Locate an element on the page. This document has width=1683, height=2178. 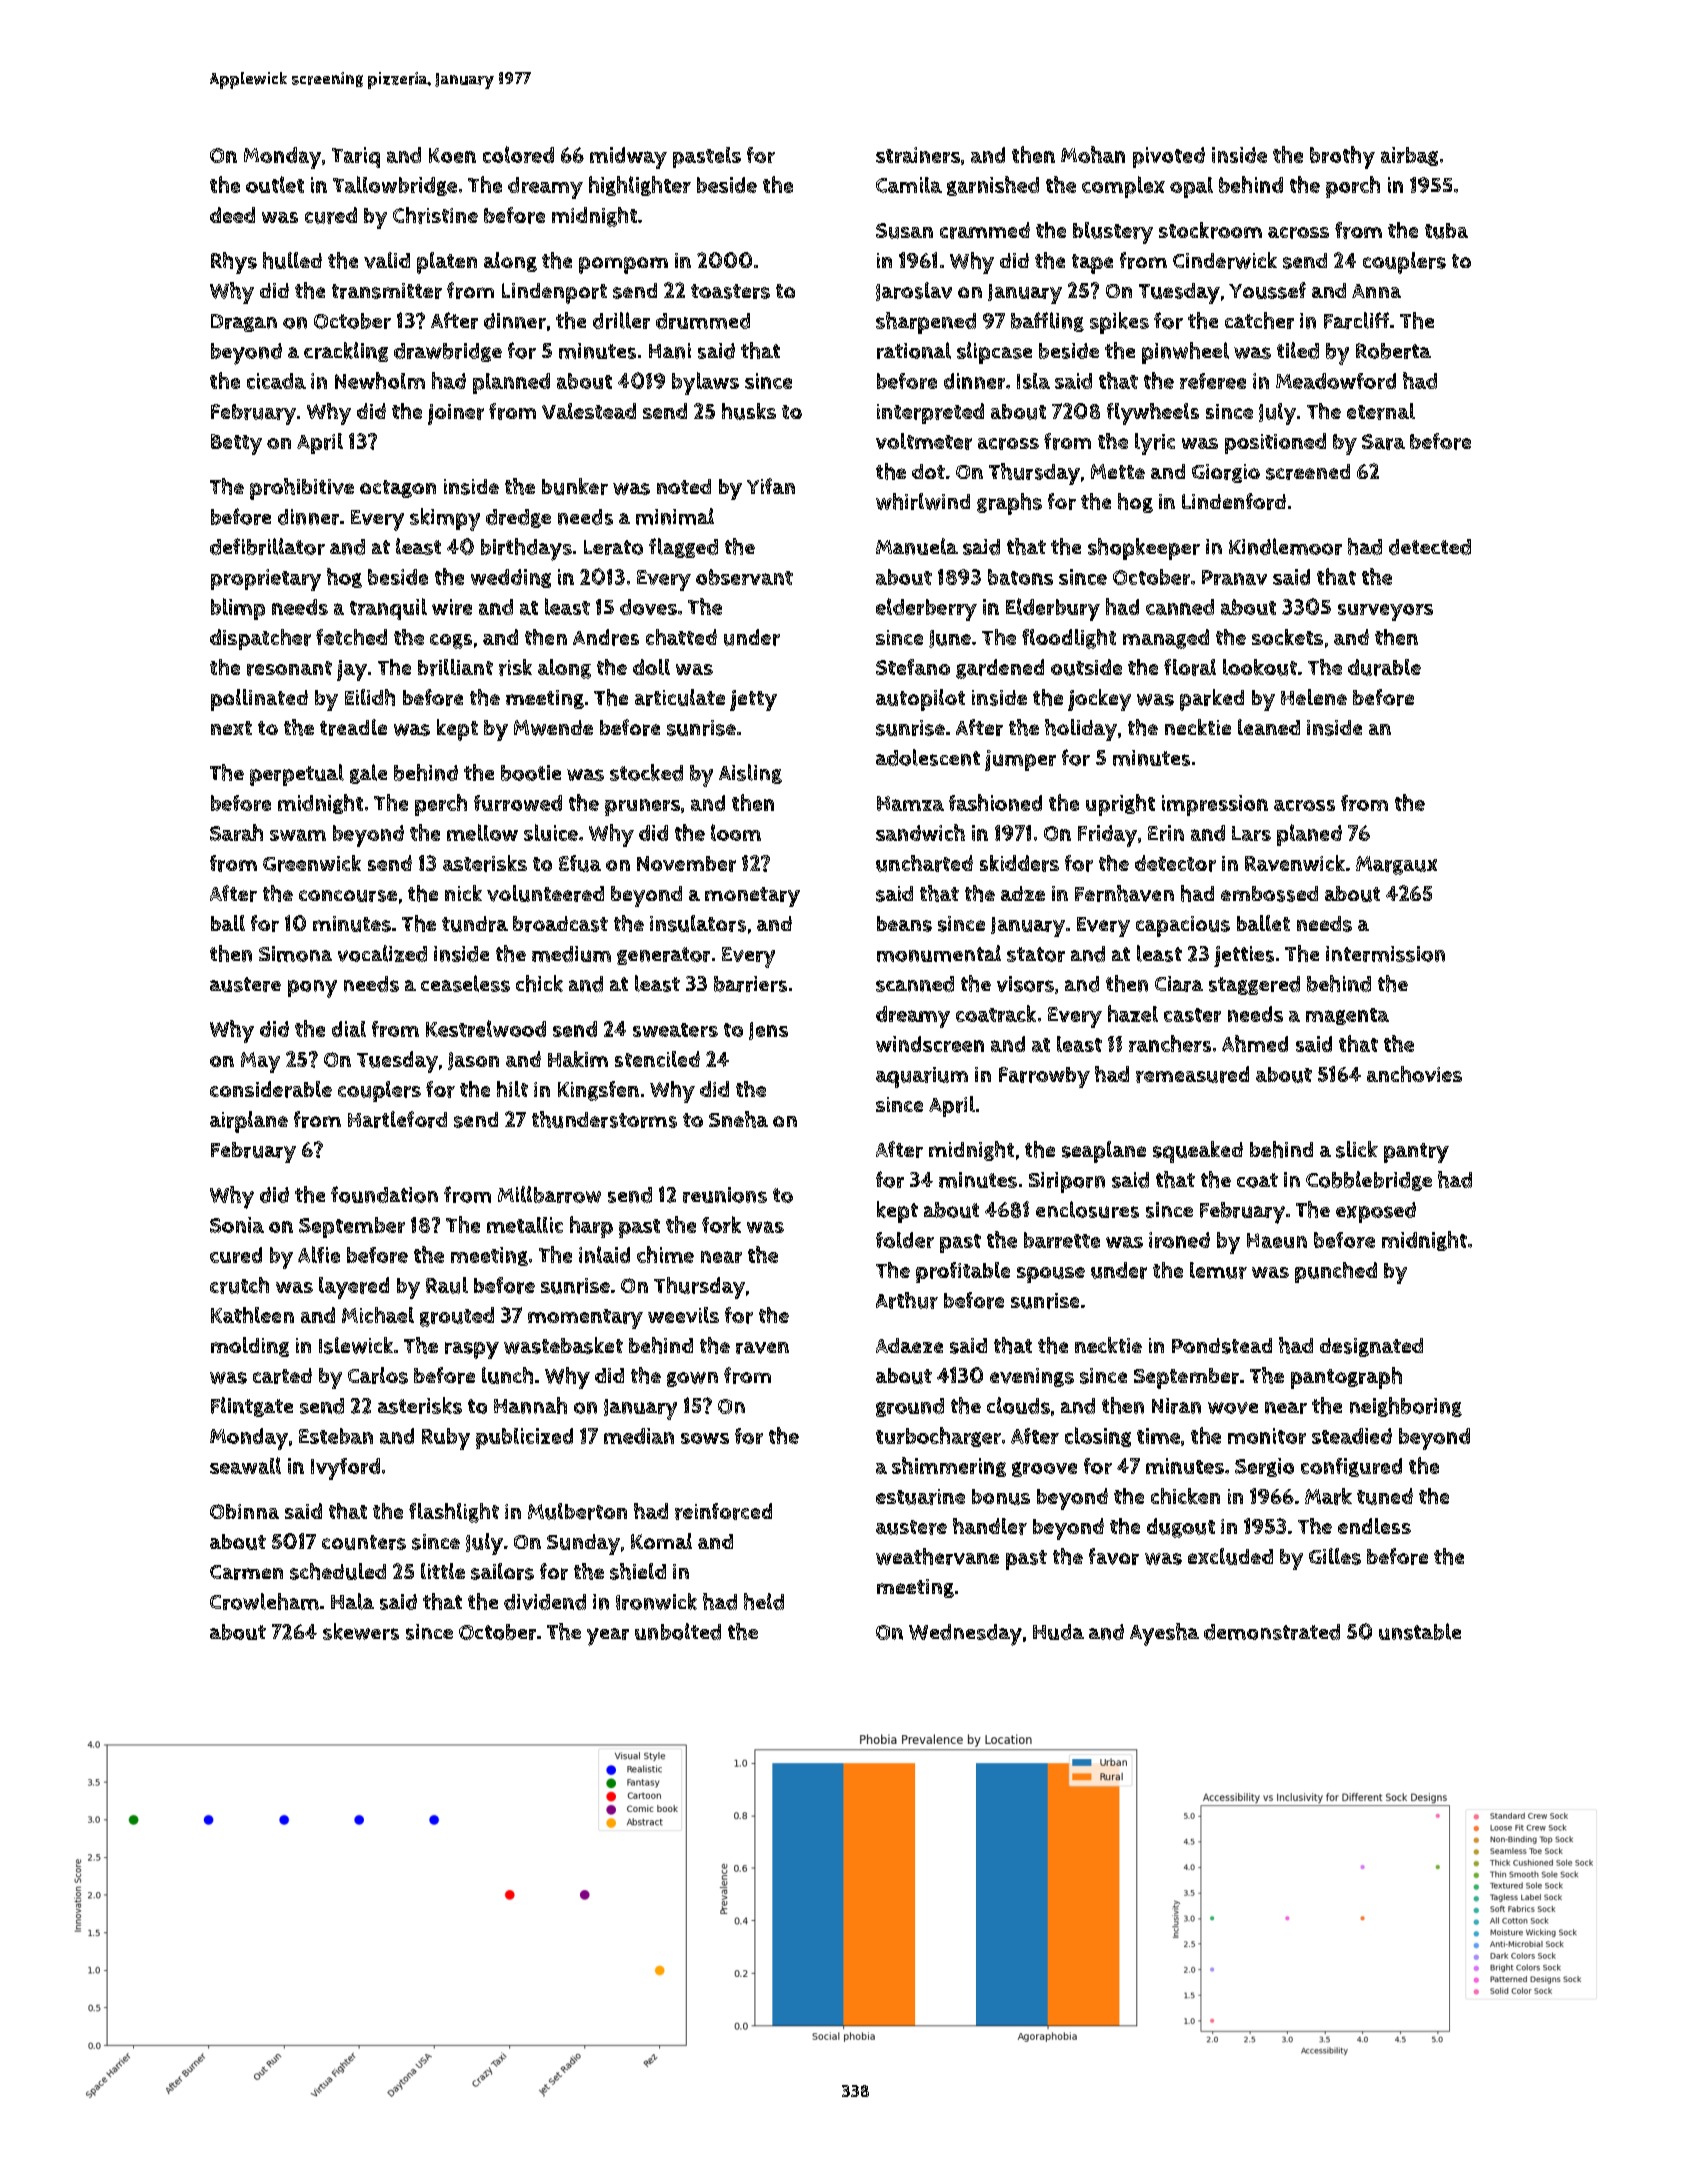
Camila is located at coordinates (909, 185).
